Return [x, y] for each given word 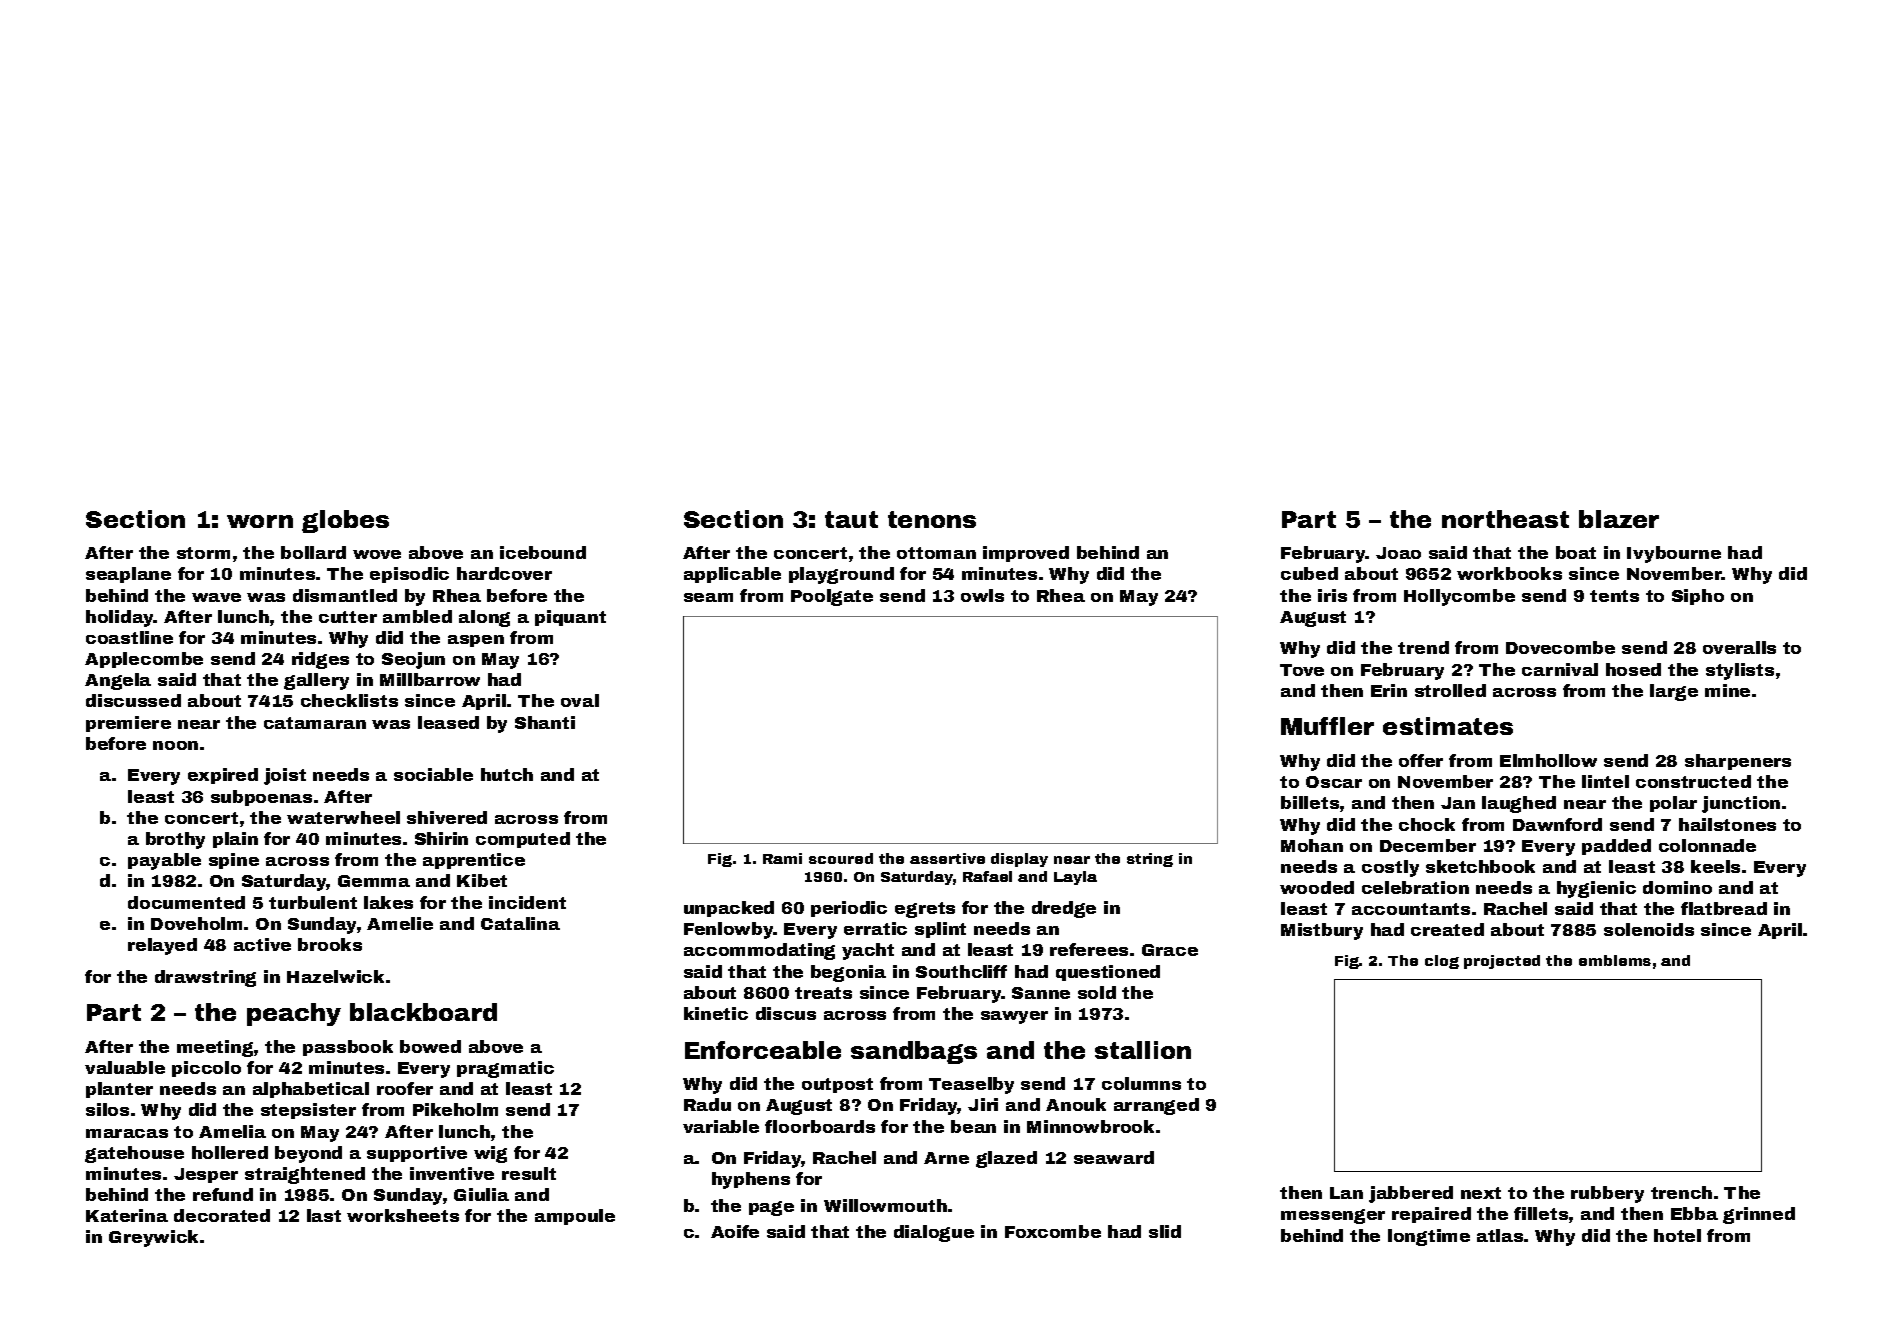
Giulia [481, 1194]
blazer [1619, 519]
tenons [932, 519]
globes [345, 521]
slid [1165, 1231]
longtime [1429, 1237]
